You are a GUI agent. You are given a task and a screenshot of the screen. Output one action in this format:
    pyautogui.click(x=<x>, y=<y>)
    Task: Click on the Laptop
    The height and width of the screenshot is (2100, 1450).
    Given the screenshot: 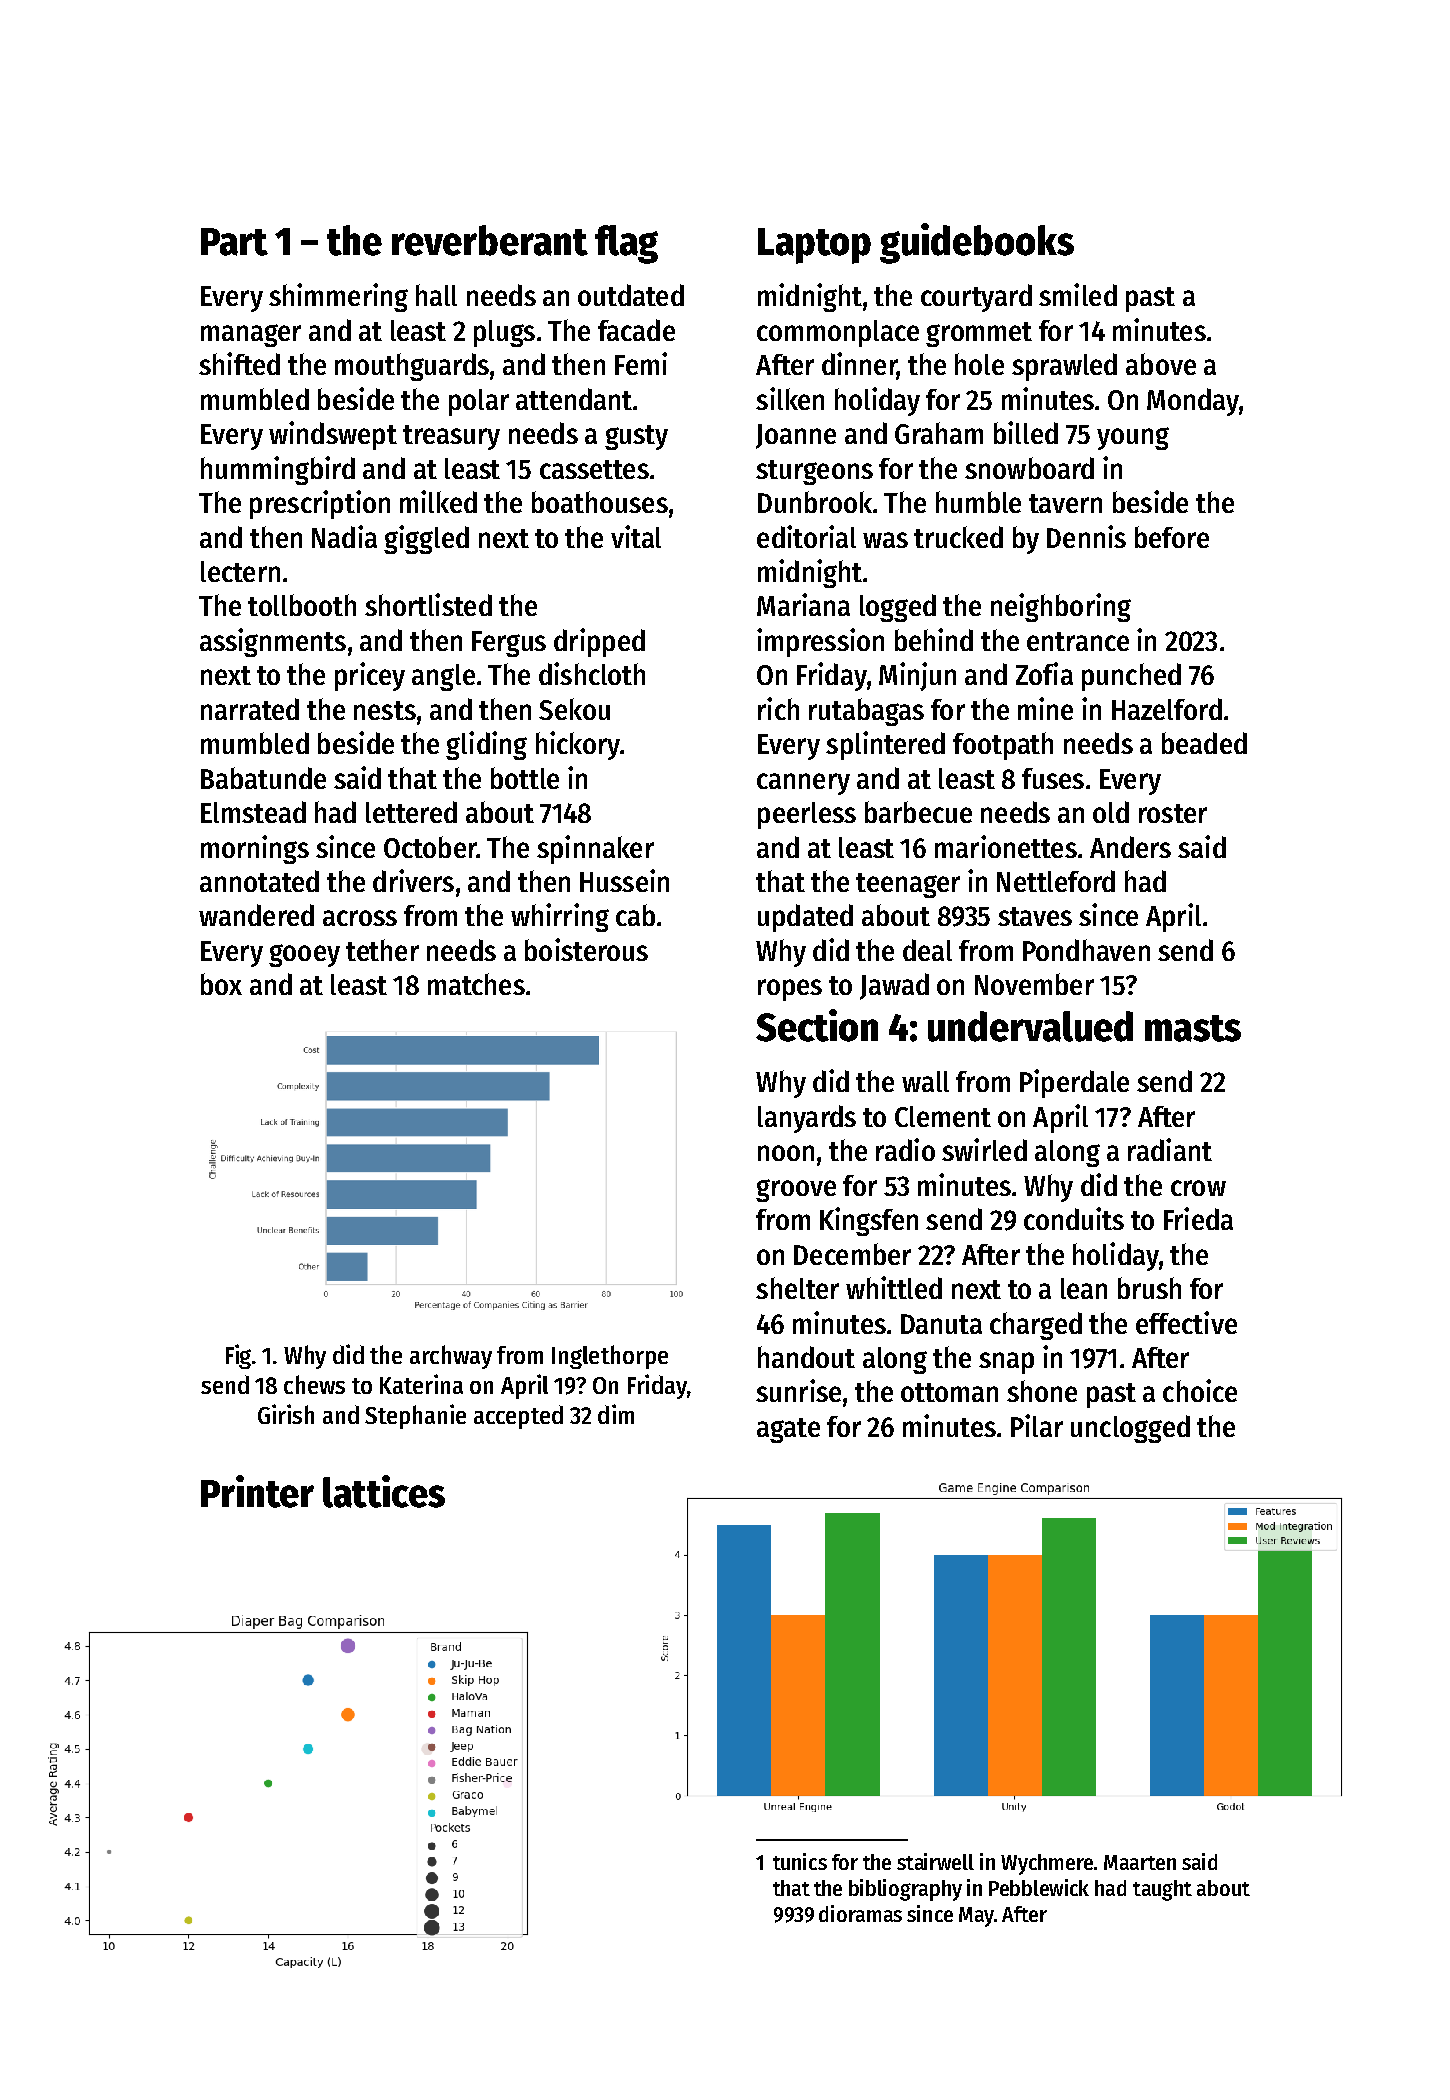 What is the action you would take?
    pyautogui.click(x=814, y=246)
